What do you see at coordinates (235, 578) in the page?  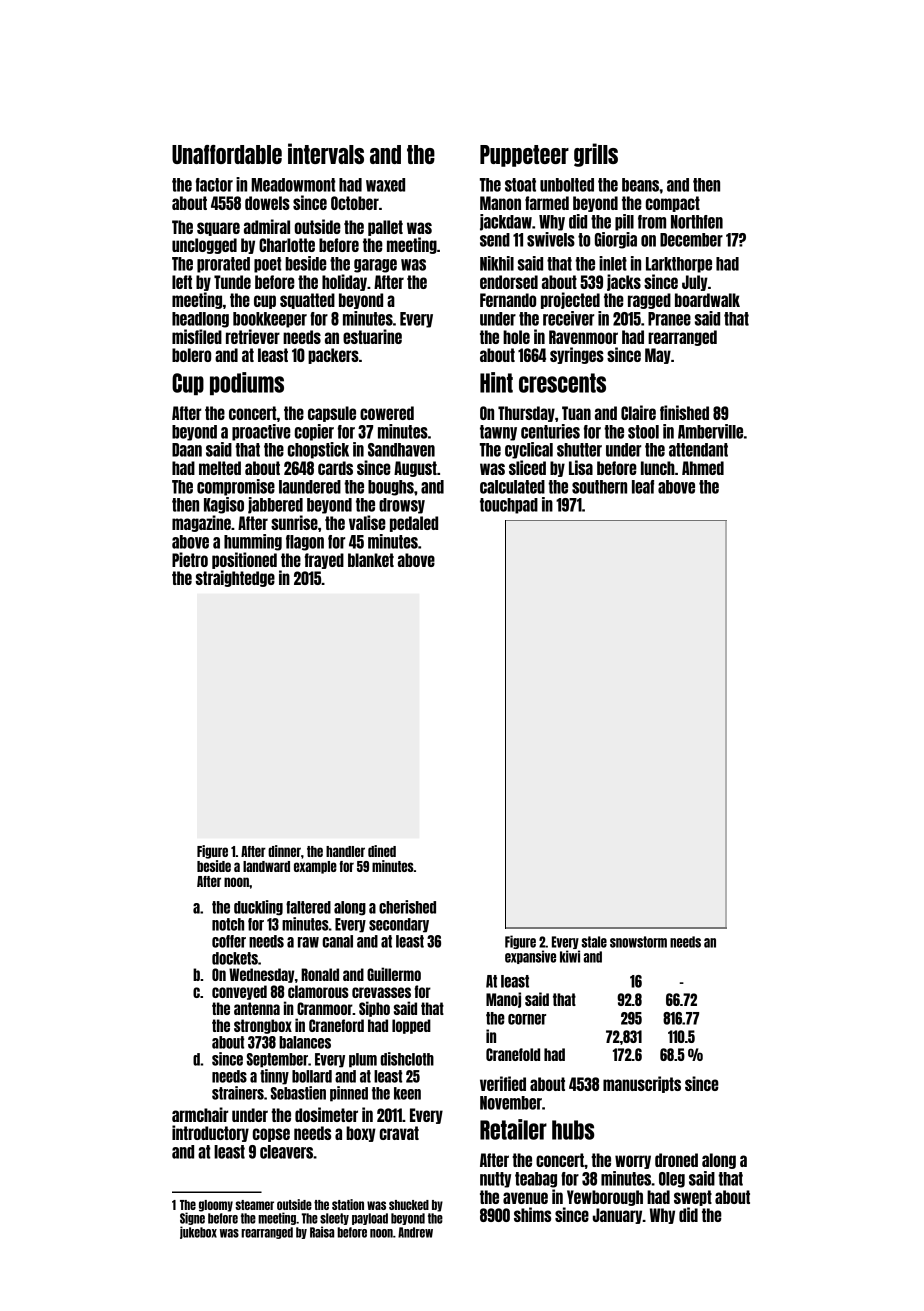 I see `straightedge` at bounding box center [235, 578].
